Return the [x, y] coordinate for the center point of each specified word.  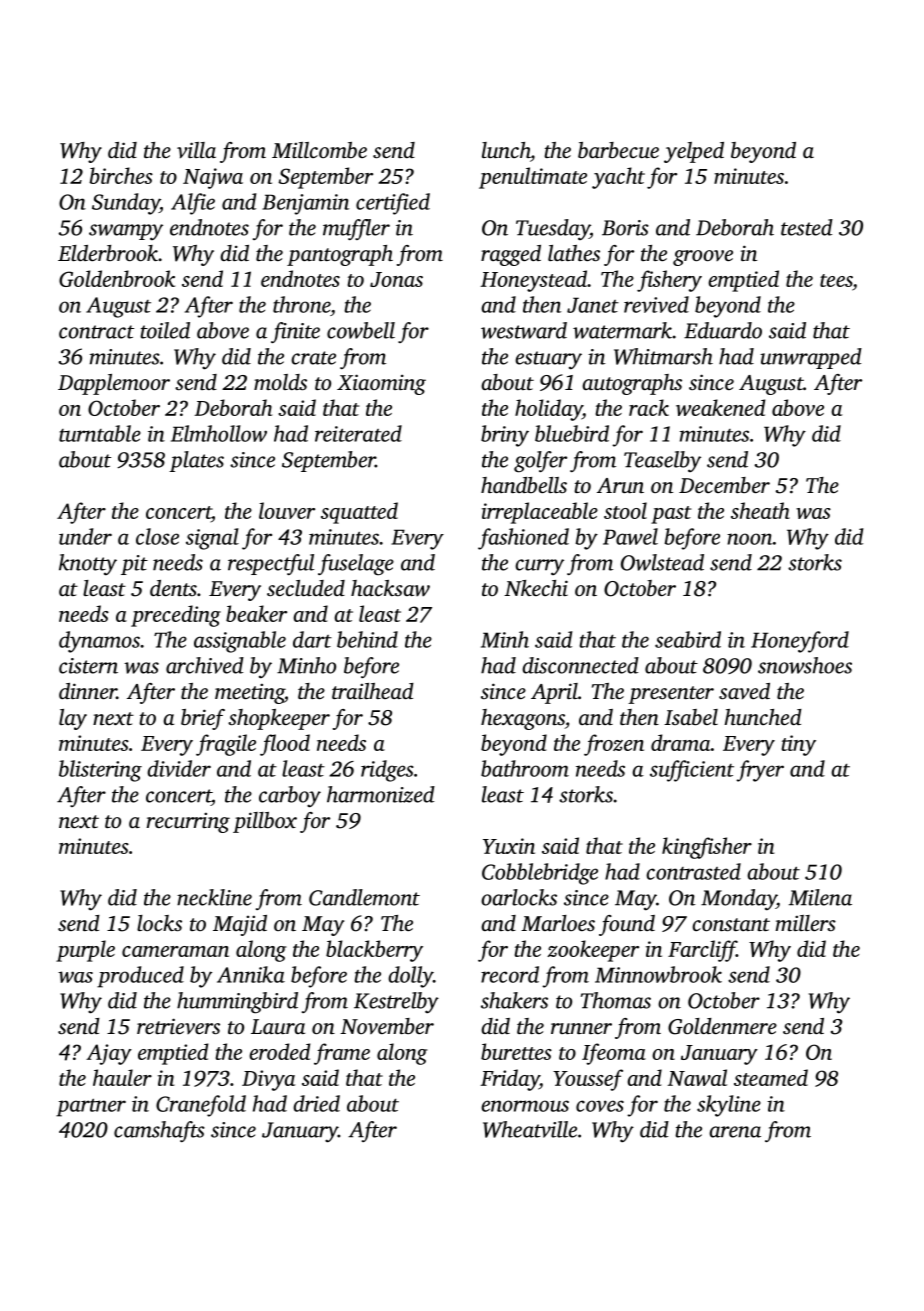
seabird [688, 639]
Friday [510, 1080]
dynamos [99, 642]
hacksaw [390, 588]
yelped [694, 152]
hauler [122, 1077]
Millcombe [319, 150]
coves [600, 1106]
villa [196, 150]
